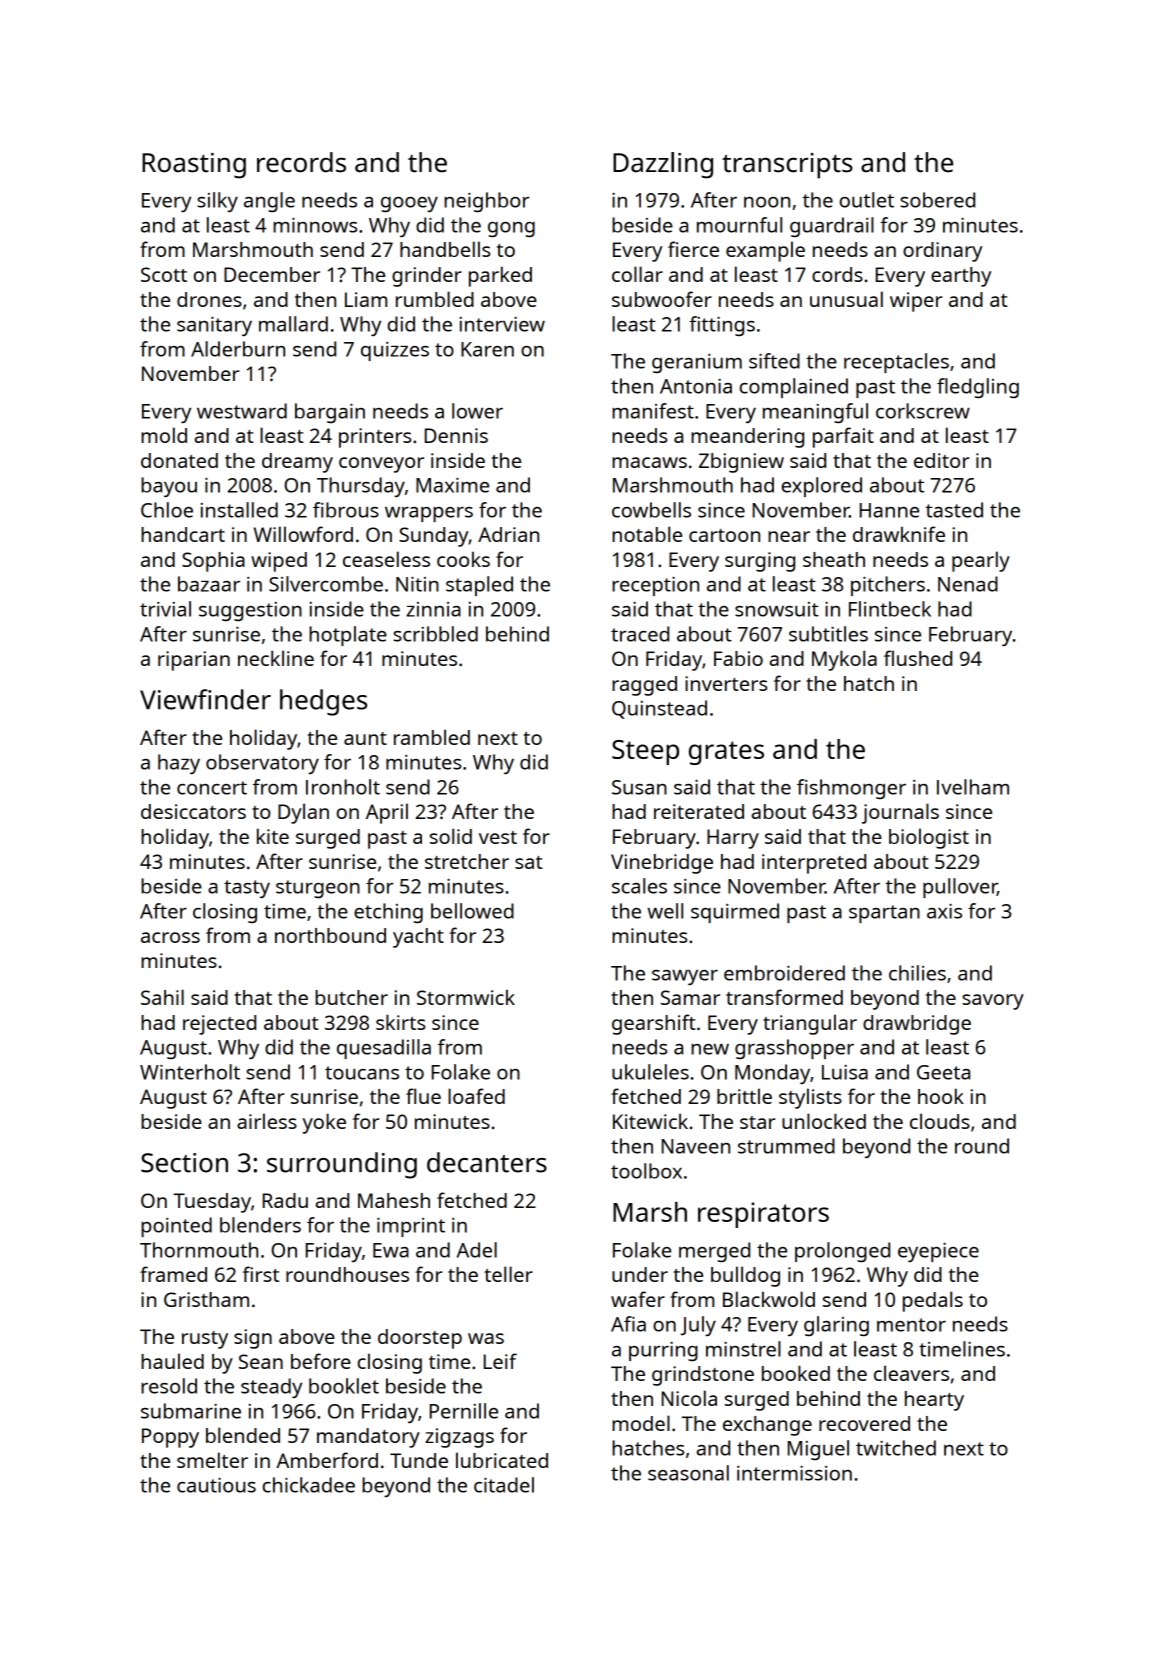  Describe the element at coordinates (239, 510) in the document. I see `installed` at that location.
